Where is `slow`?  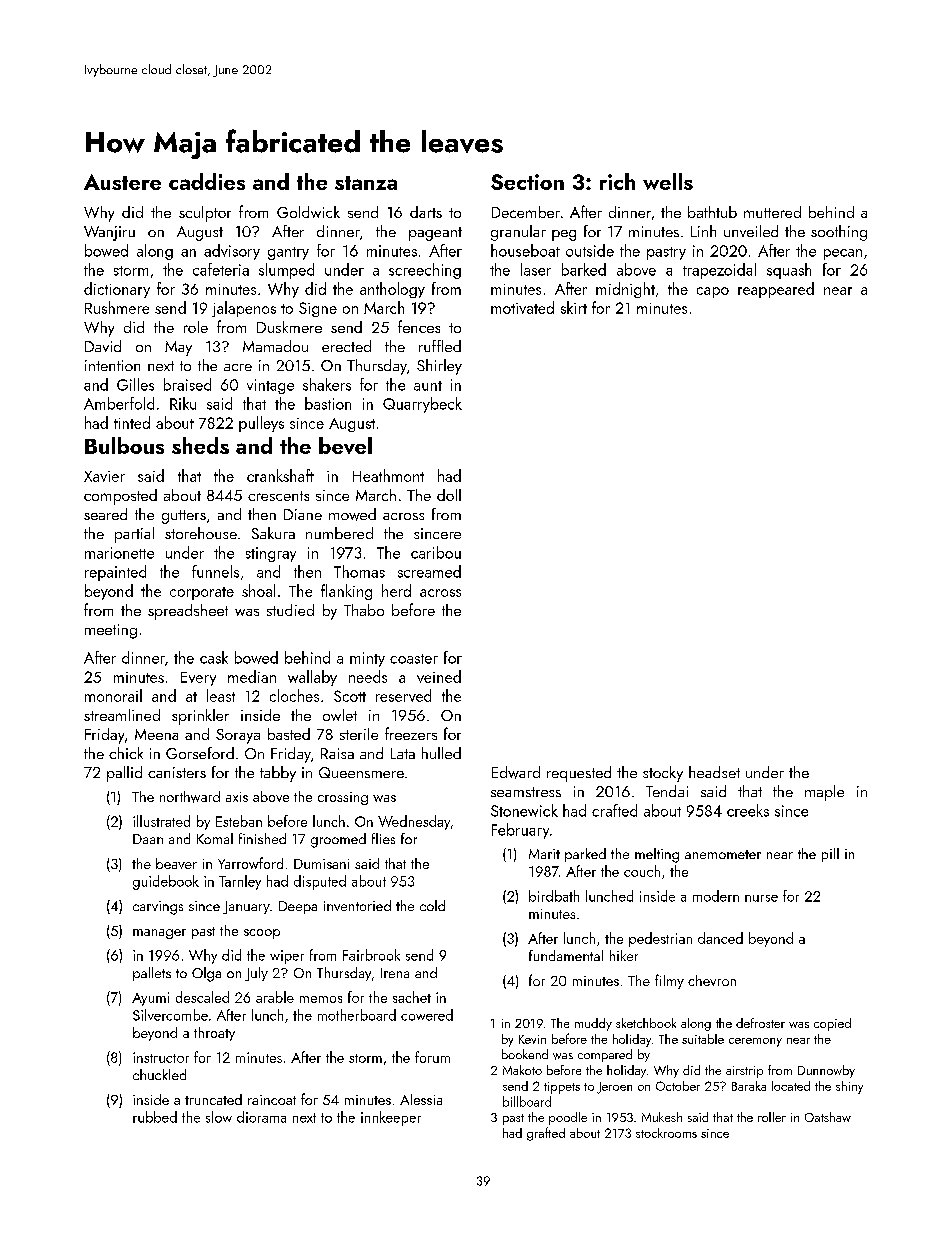 slow is located at coordinates (219, 1117).
